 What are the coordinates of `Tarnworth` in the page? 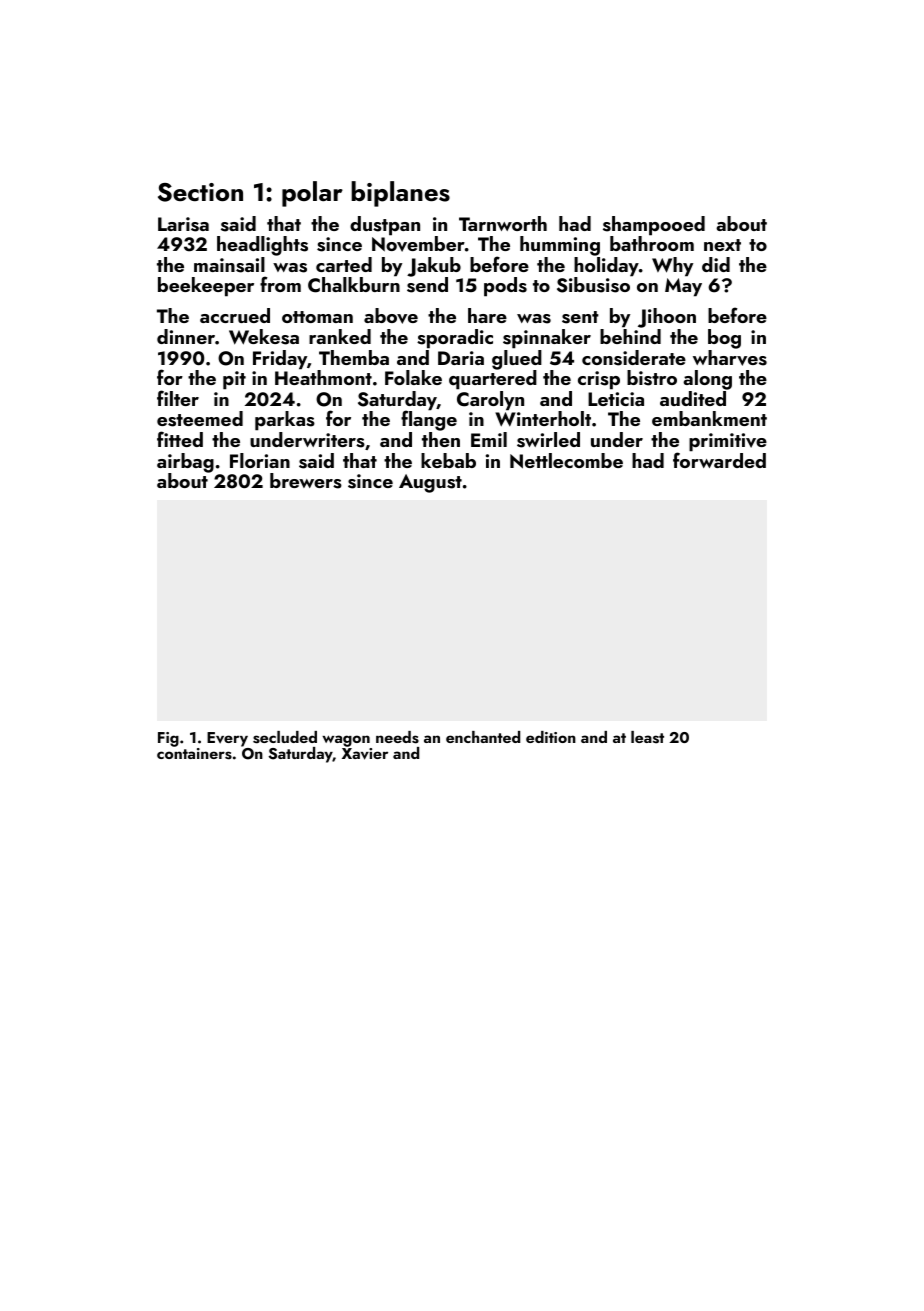 It's located at (503, 223).
